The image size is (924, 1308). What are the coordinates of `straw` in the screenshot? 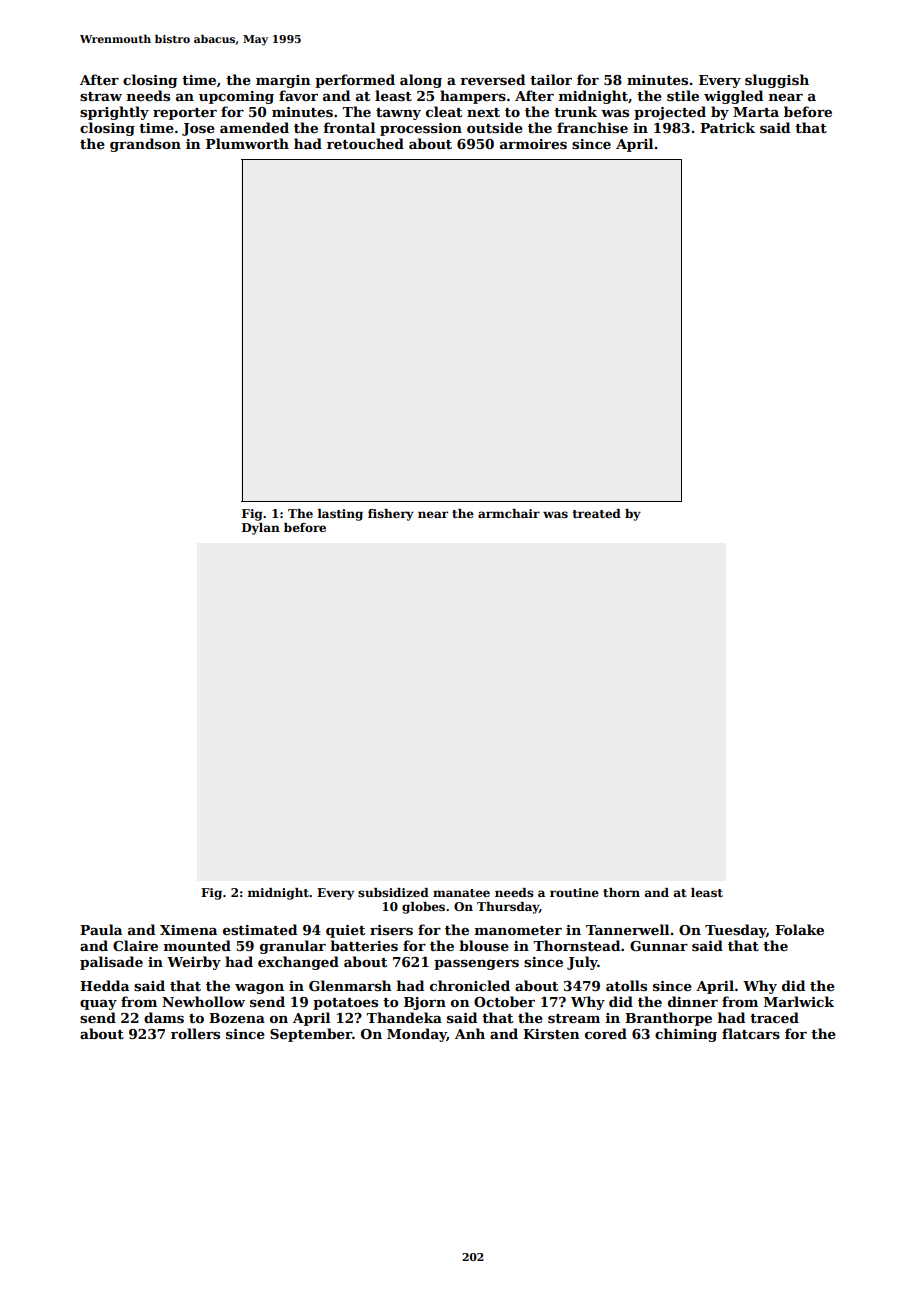 It's located at (101, 96).
